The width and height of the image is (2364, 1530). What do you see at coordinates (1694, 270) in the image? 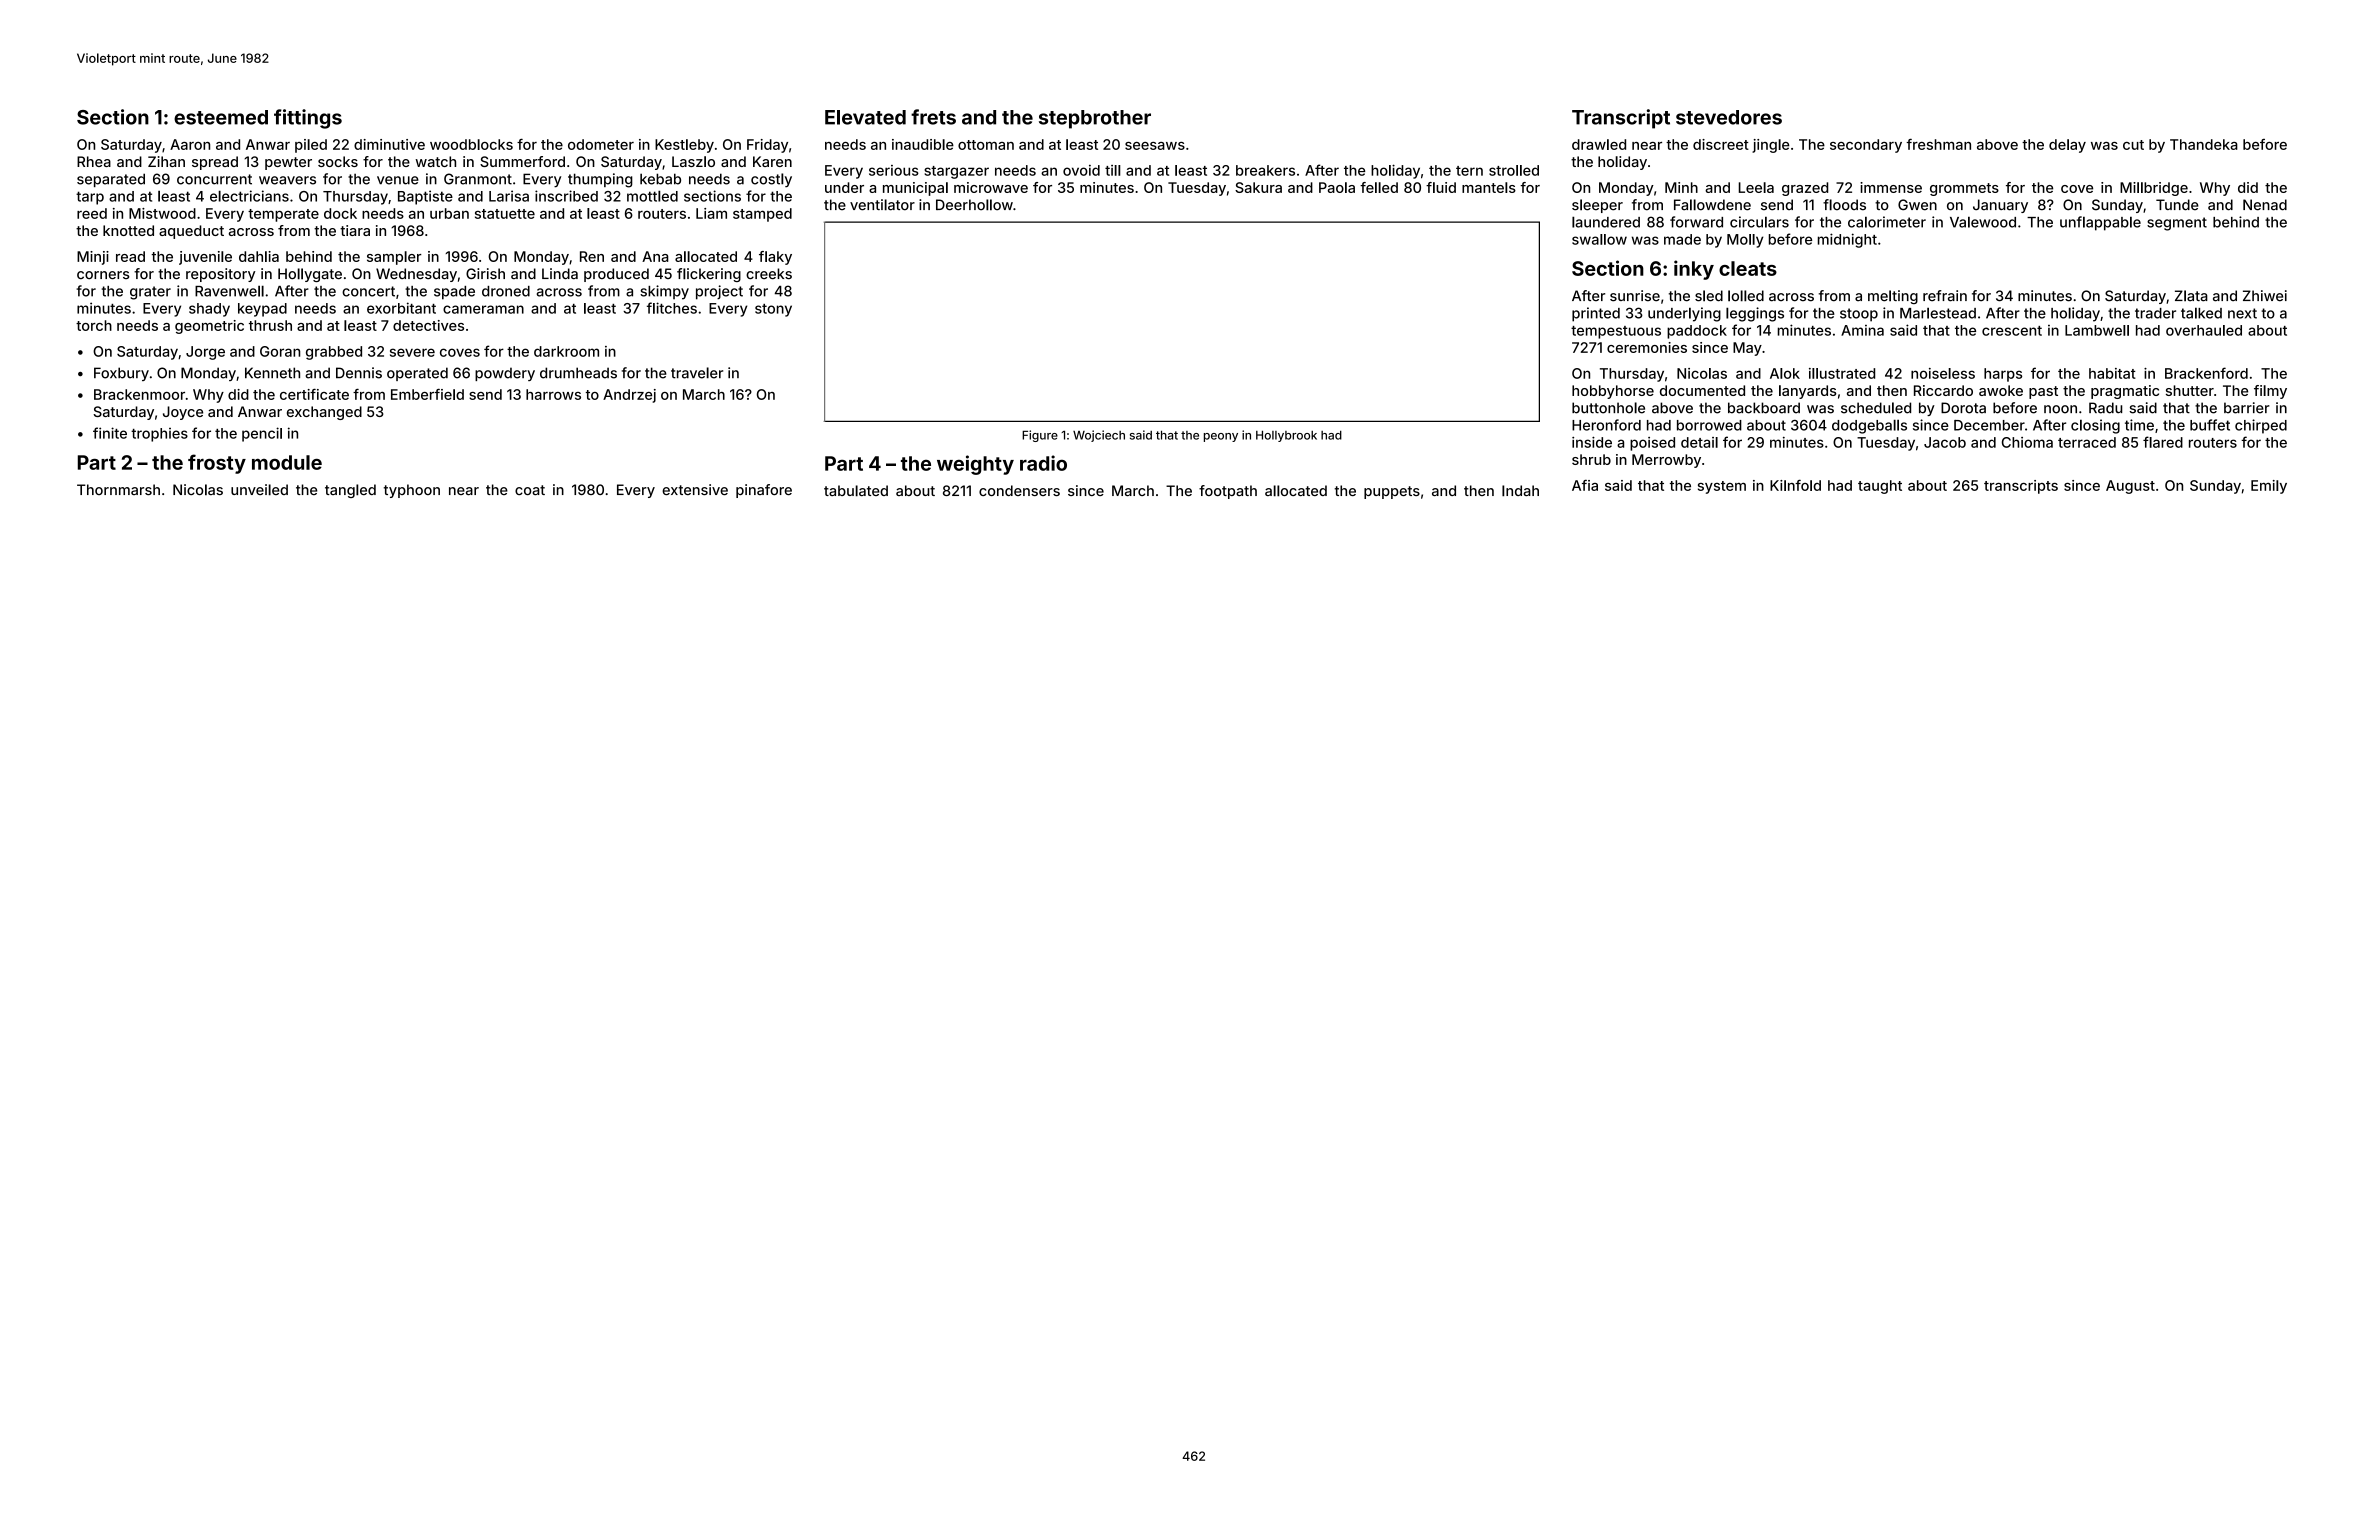
I see `inky` at bounding box center [1694, 270].
